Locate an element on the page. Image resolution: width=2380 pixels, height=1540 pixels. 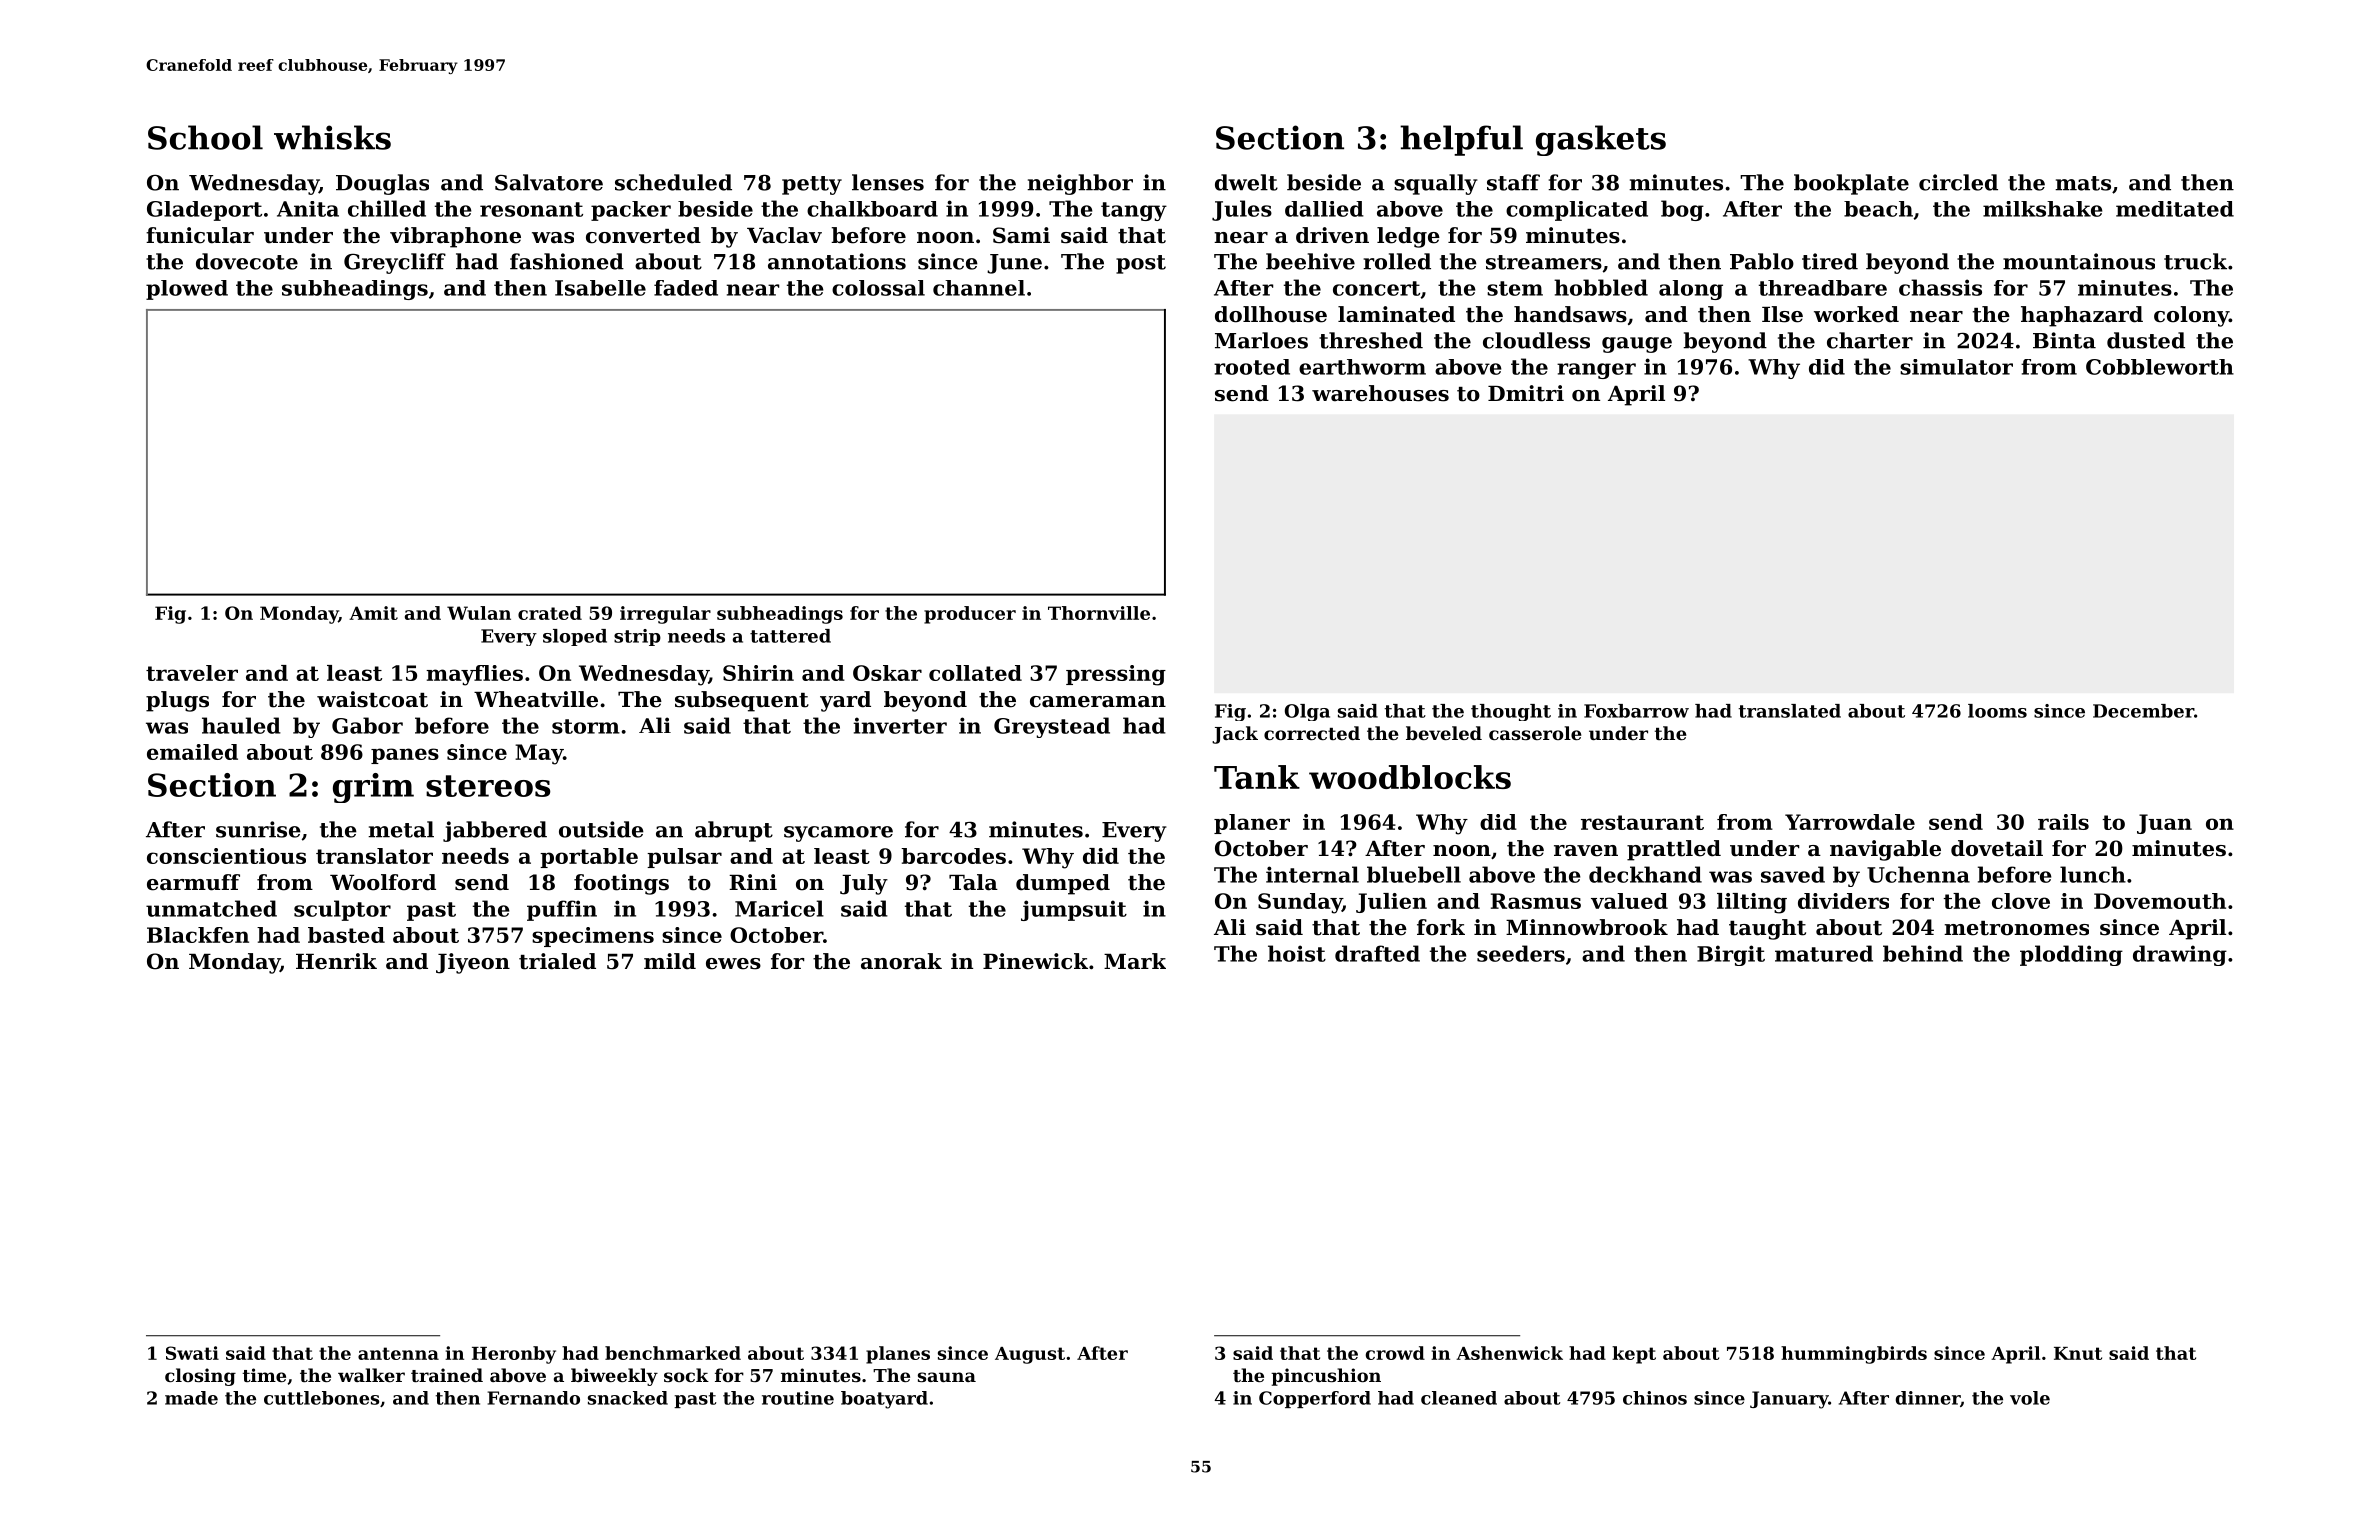
rooted is located at coordinates (1252, 367).
